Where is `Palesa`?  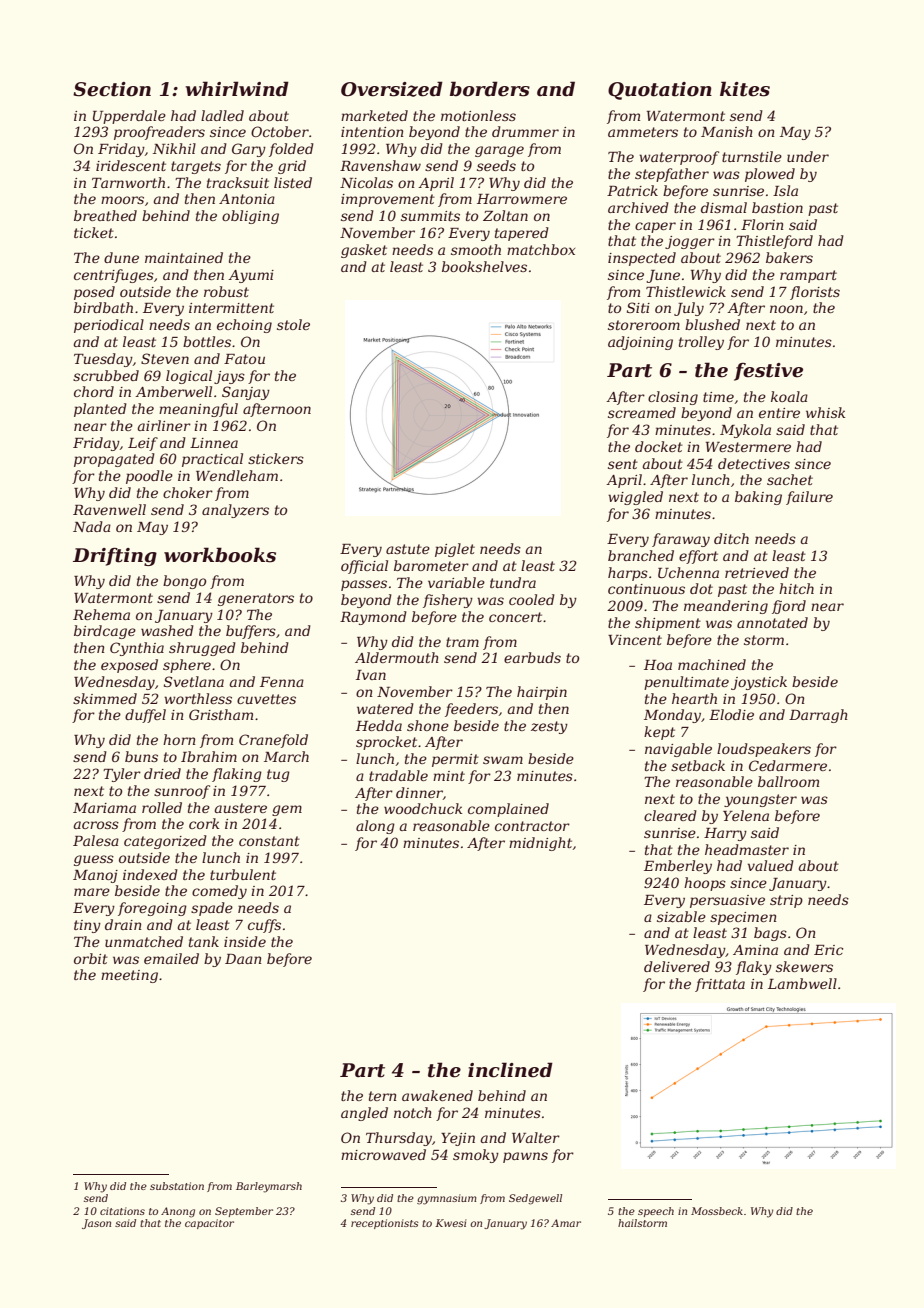 Palesa is located at coordinates (96, 840).
